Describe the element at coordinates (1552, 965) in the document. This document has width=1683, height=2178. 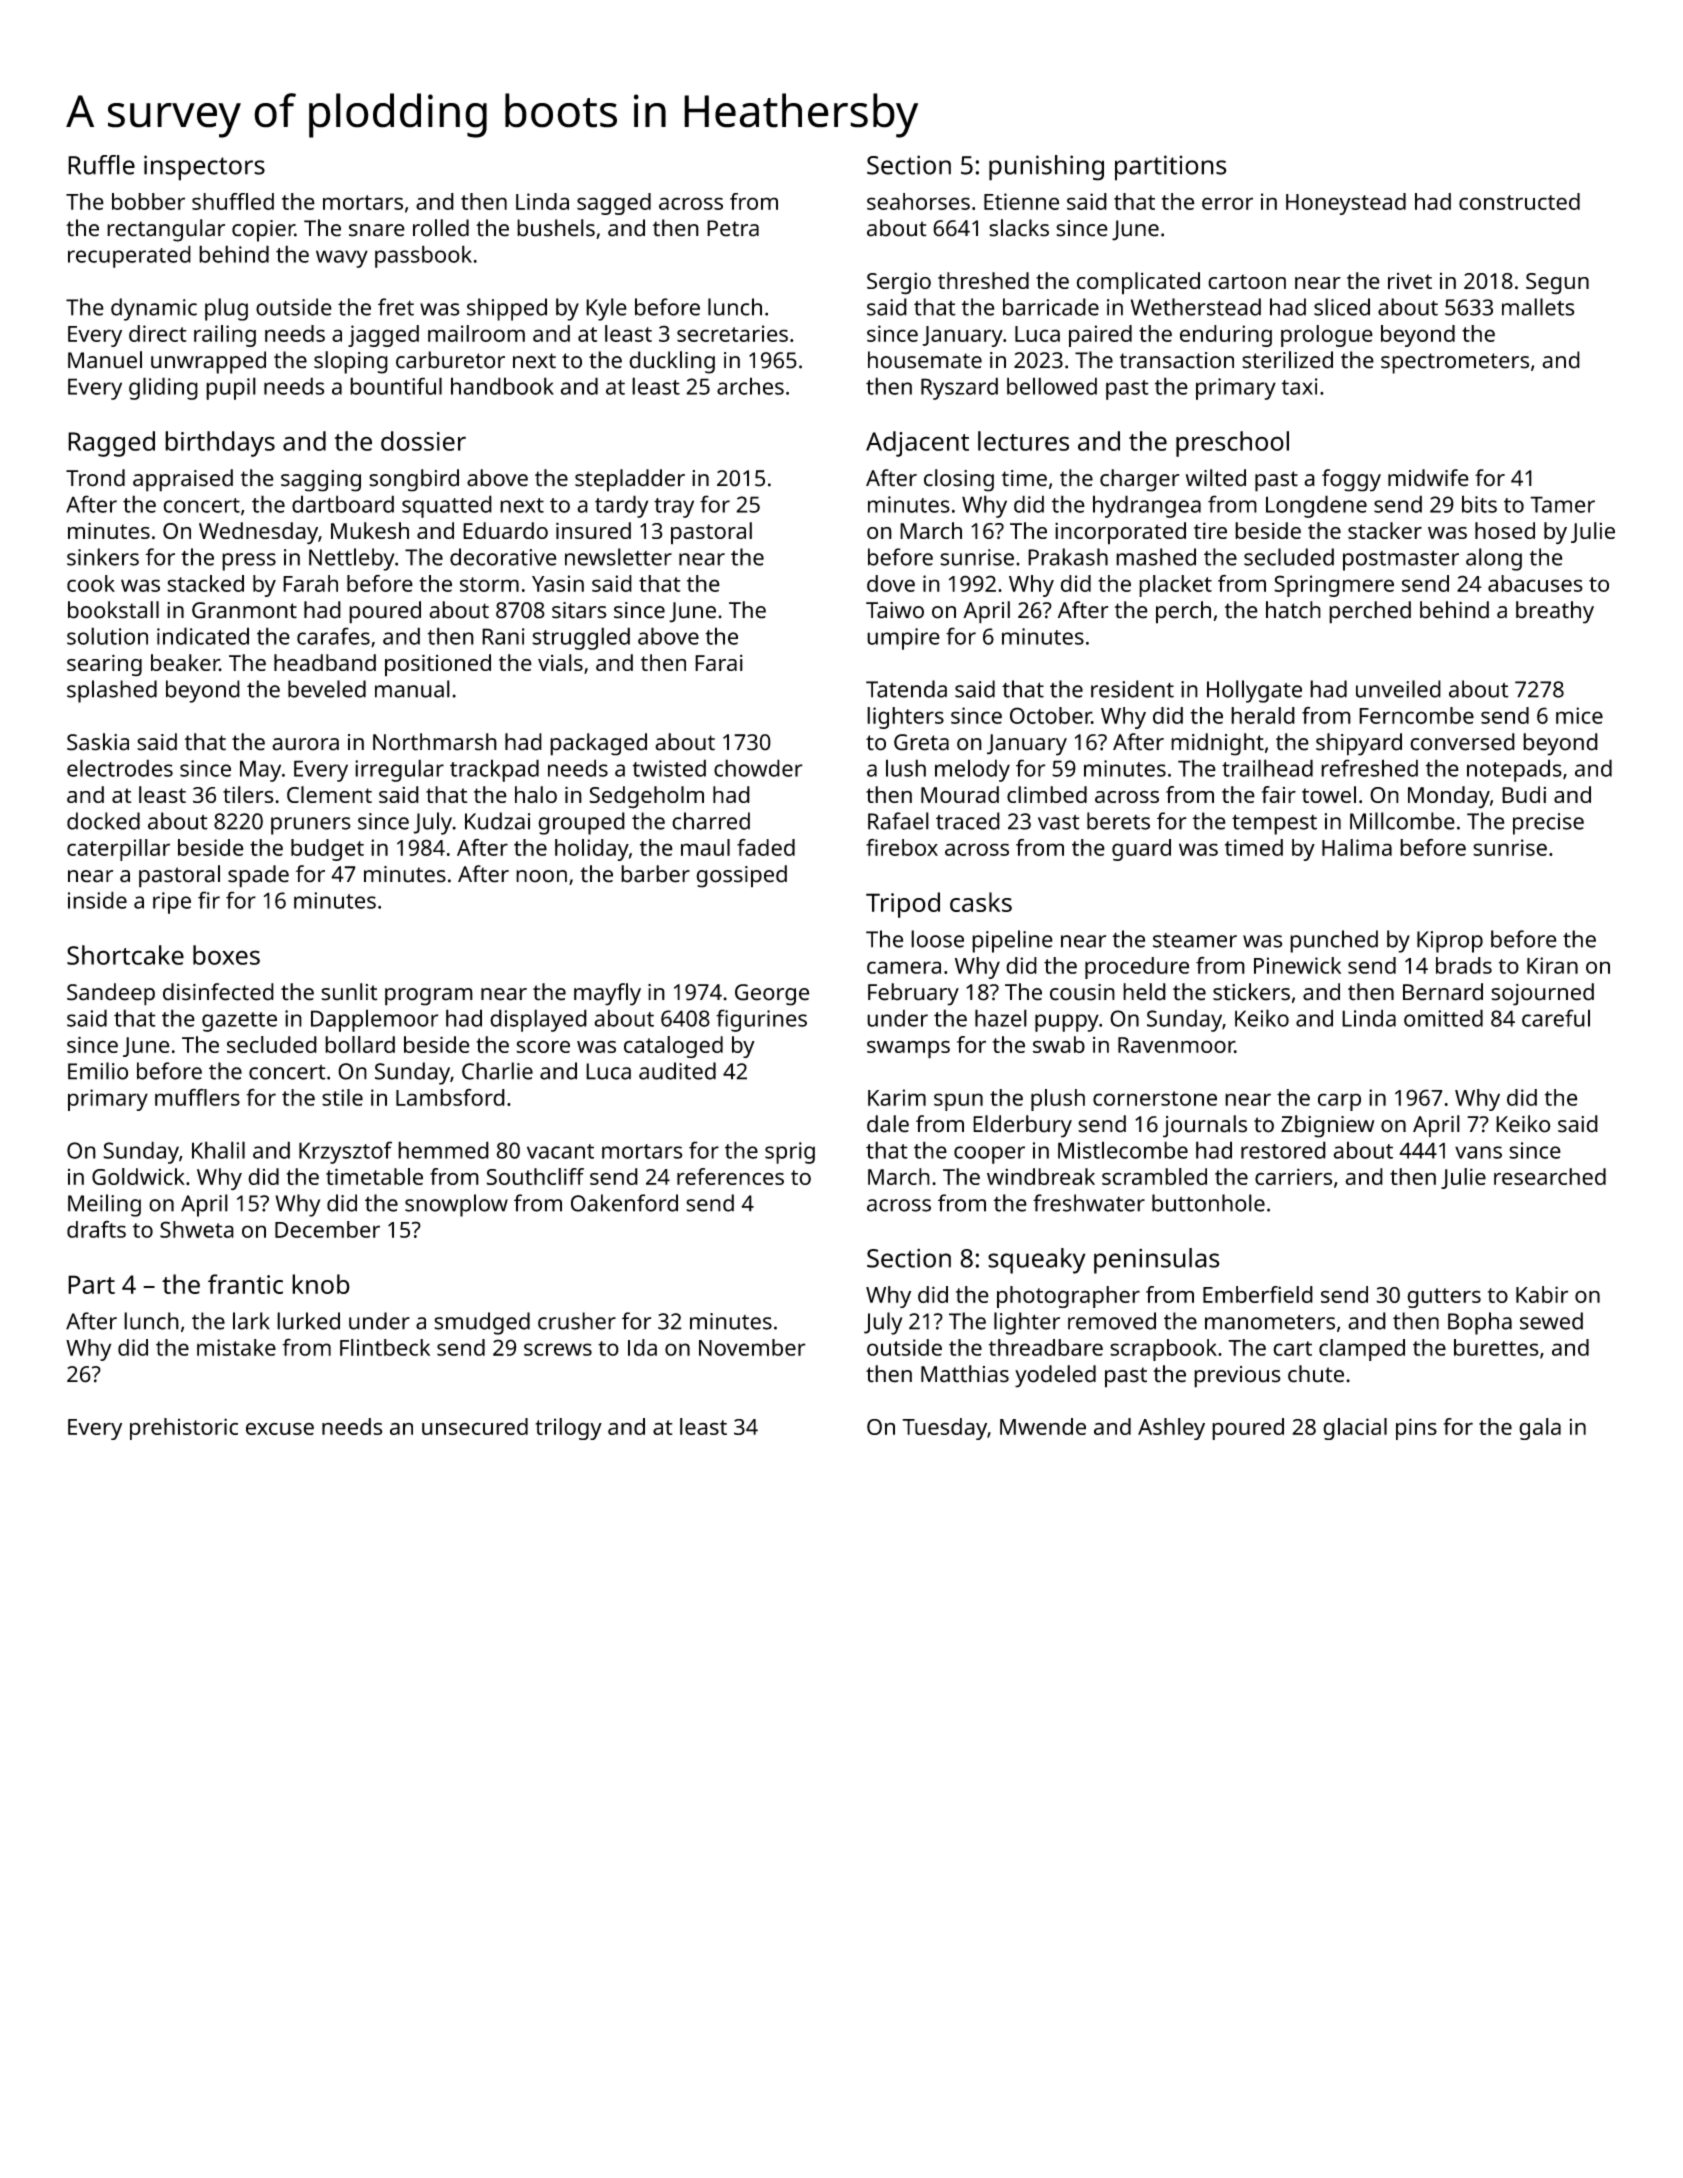
I see `Kiran` at that location.
